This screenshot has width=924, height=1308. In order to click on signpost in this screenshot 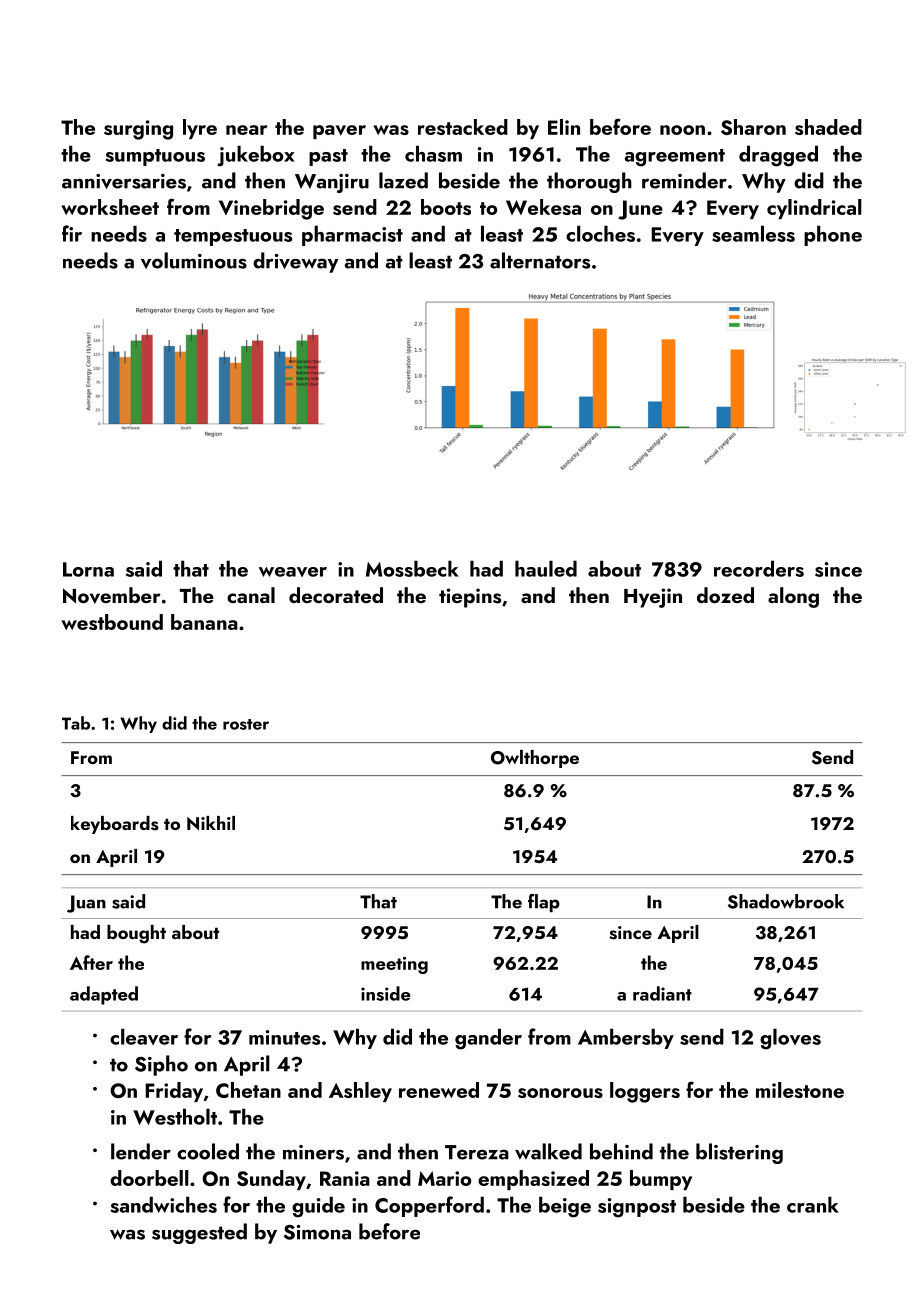, I will do `click(637, 1208)`.
